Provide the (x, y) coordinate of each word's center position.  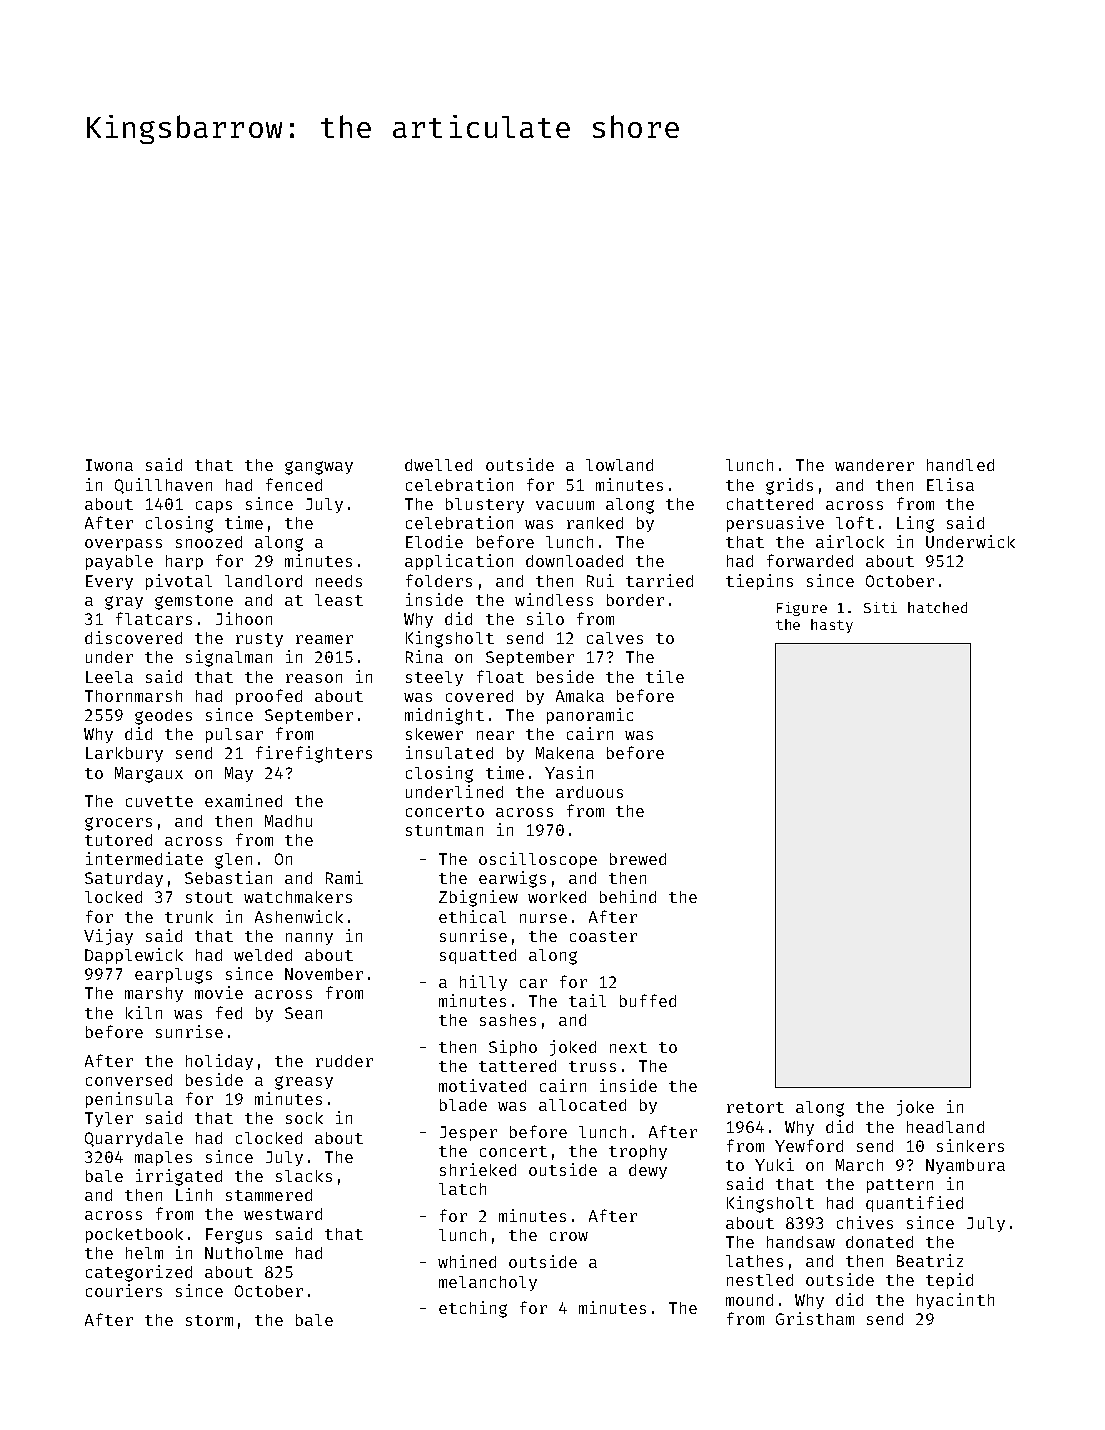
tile (665, 676)
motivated (482, 1085)
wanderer (874, 465)
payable (119, 562)
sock (304, 1118)
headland (945, 1127)
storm (209, 1320)
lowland (619, 465)
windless (554, 599)
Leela (109, 677)
